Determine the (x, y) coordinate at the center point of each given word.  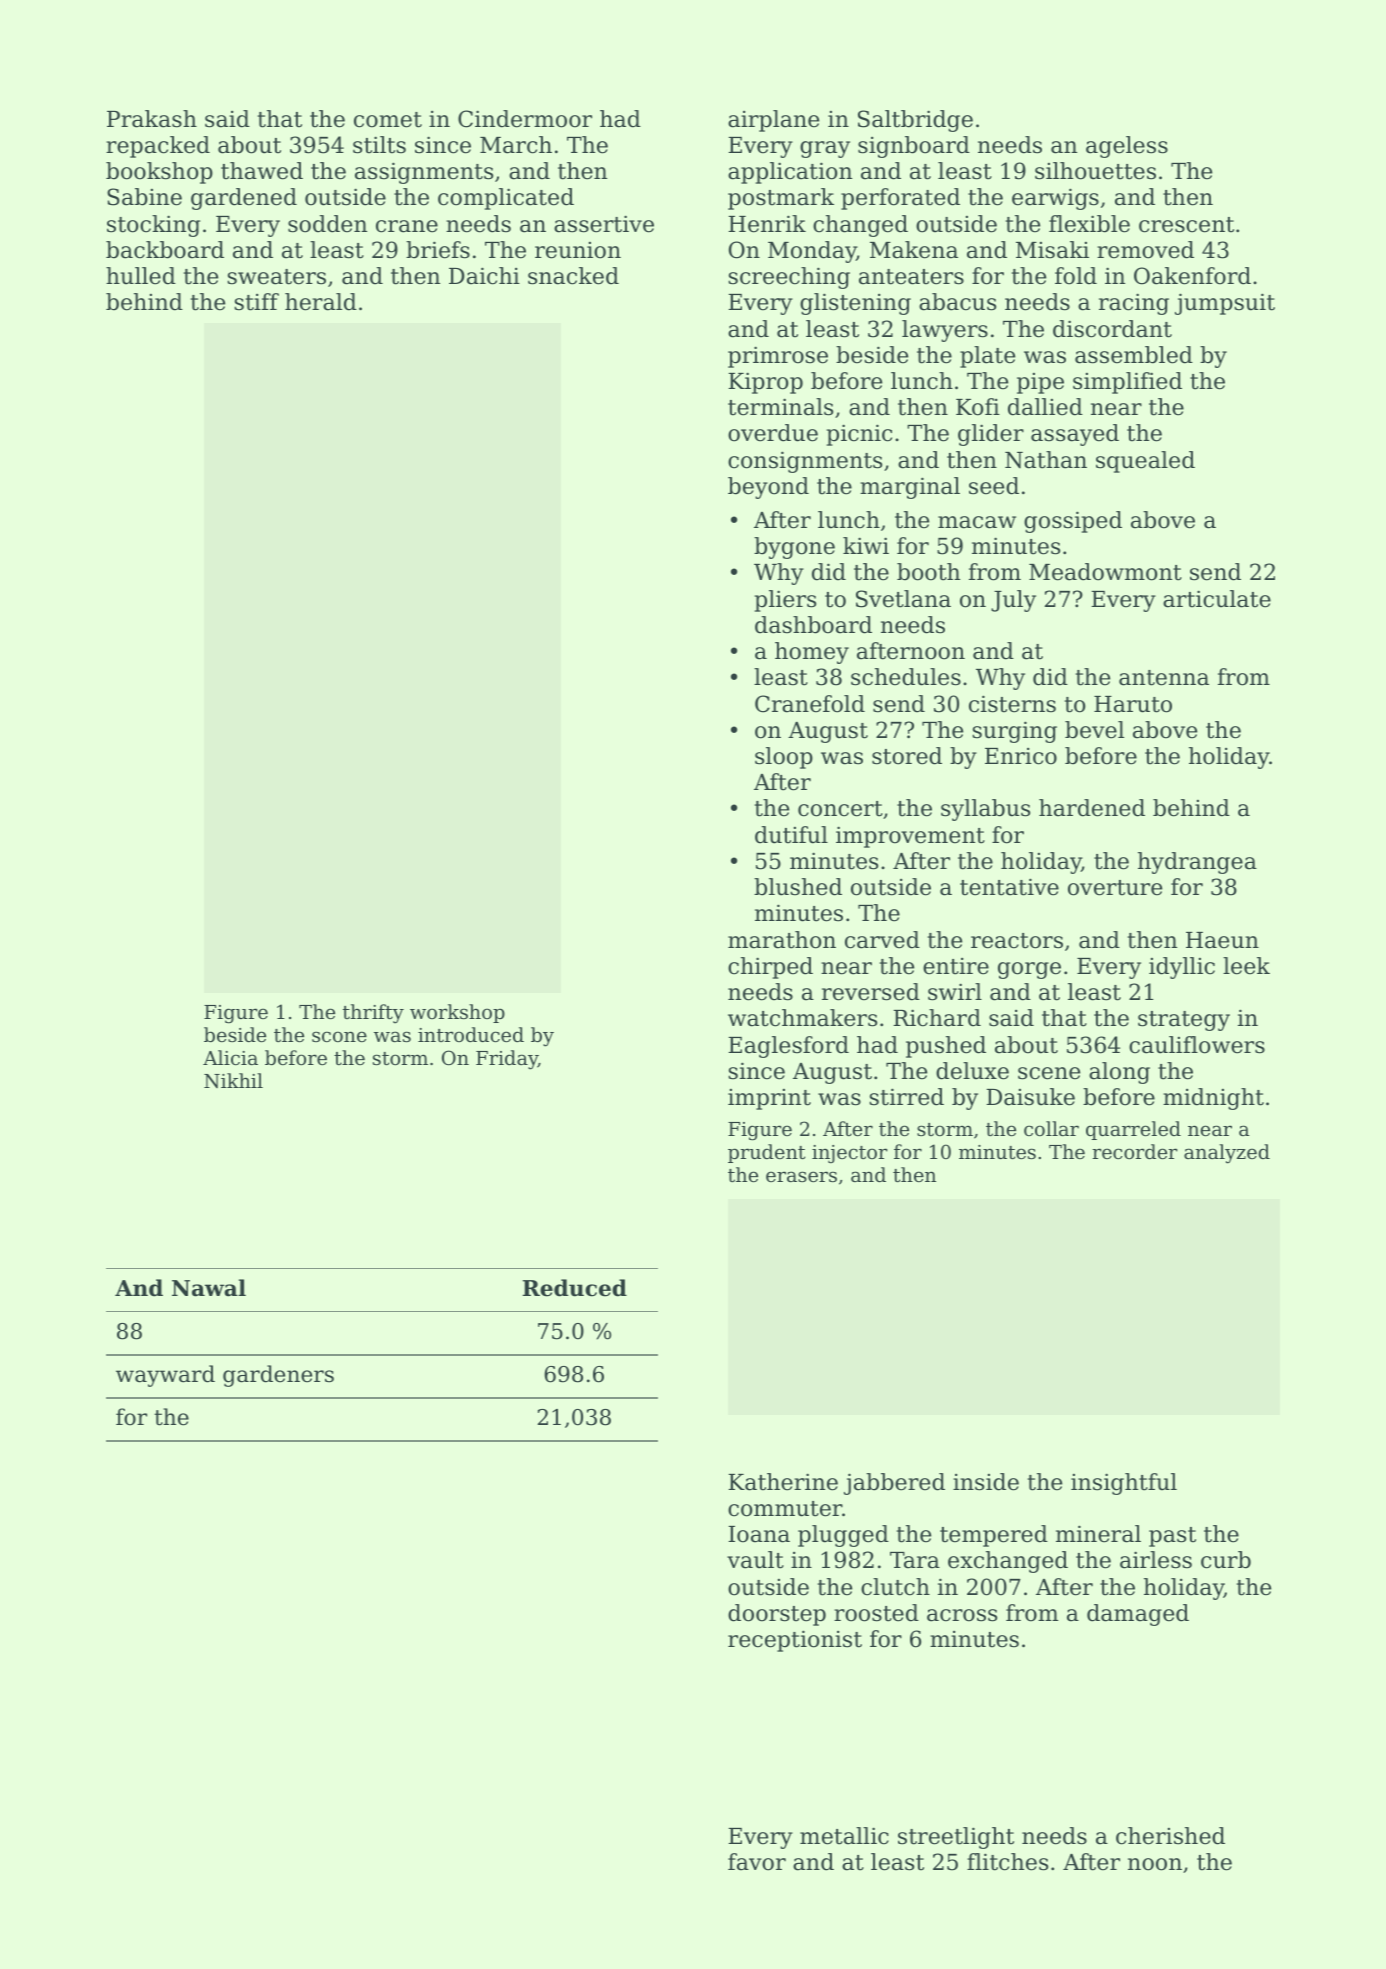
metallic (844, 1836)
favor (757, 1862)
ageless (1127, 147)
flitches (1007, 1862)
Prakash (152, 119)
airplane (773, 121)
